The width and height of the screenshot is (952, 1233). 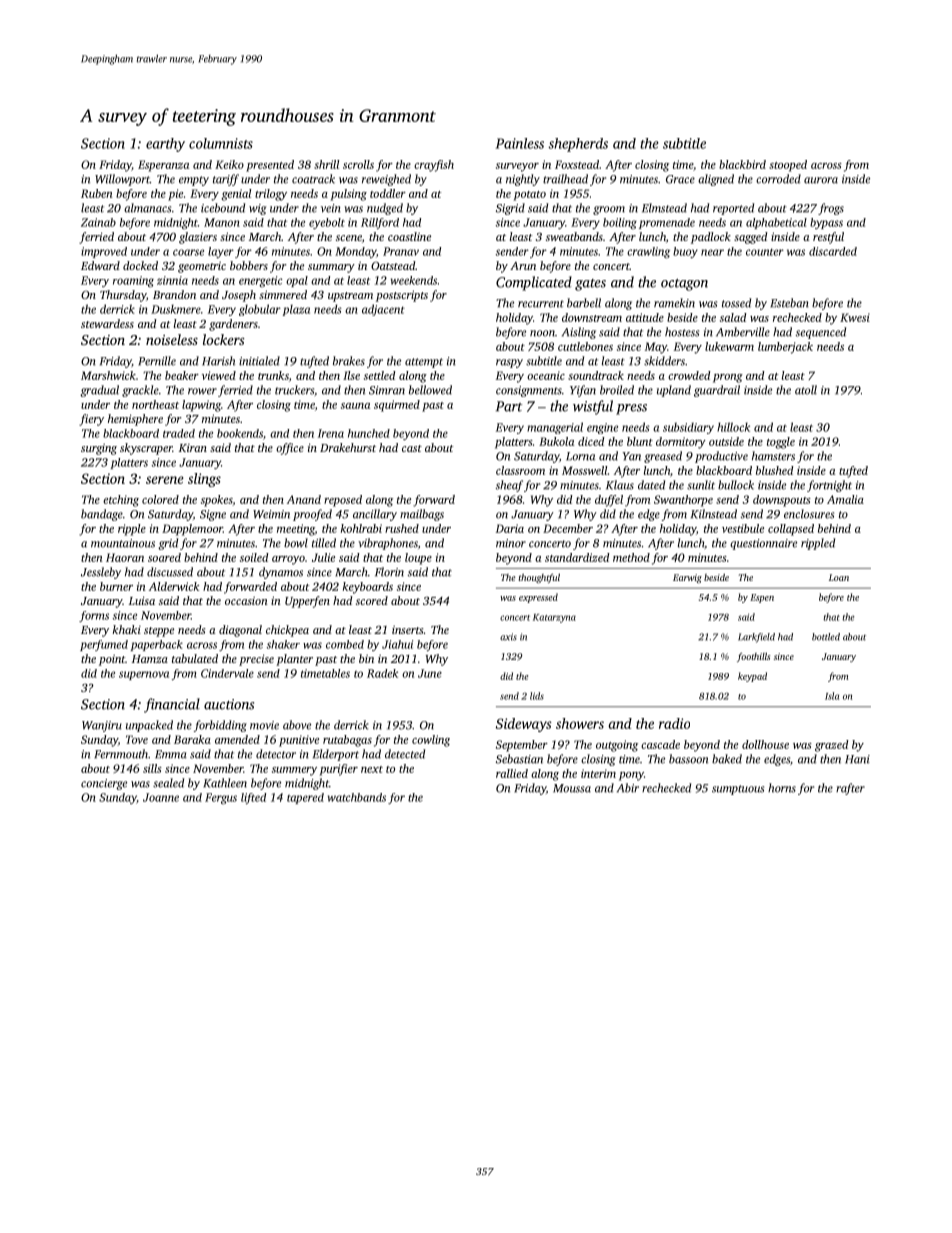 I want to click on toggle, so click(x=781, y=443).
